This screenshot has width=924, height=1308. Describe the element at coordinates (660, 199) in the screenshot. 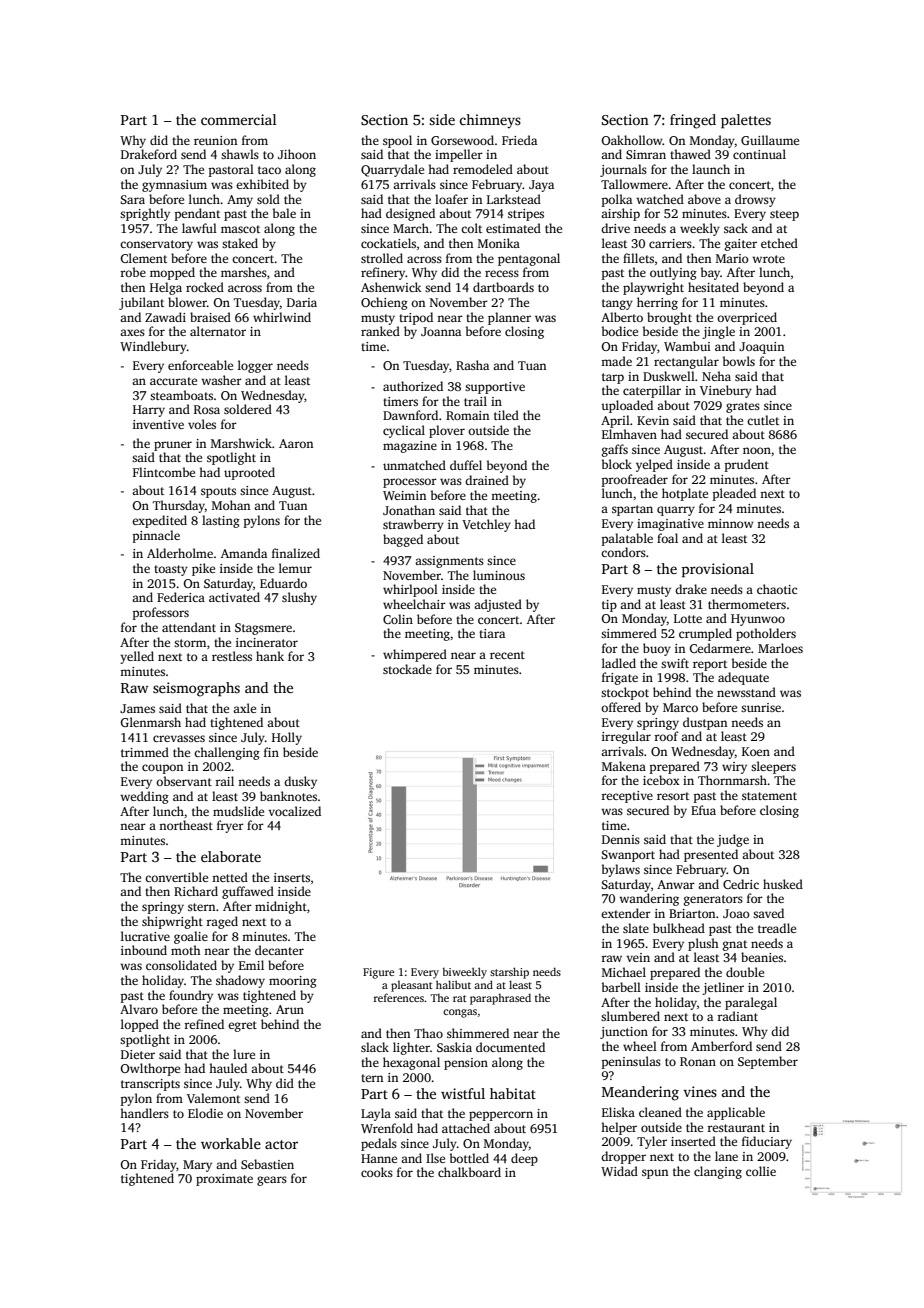

I see `watched` at that location.
